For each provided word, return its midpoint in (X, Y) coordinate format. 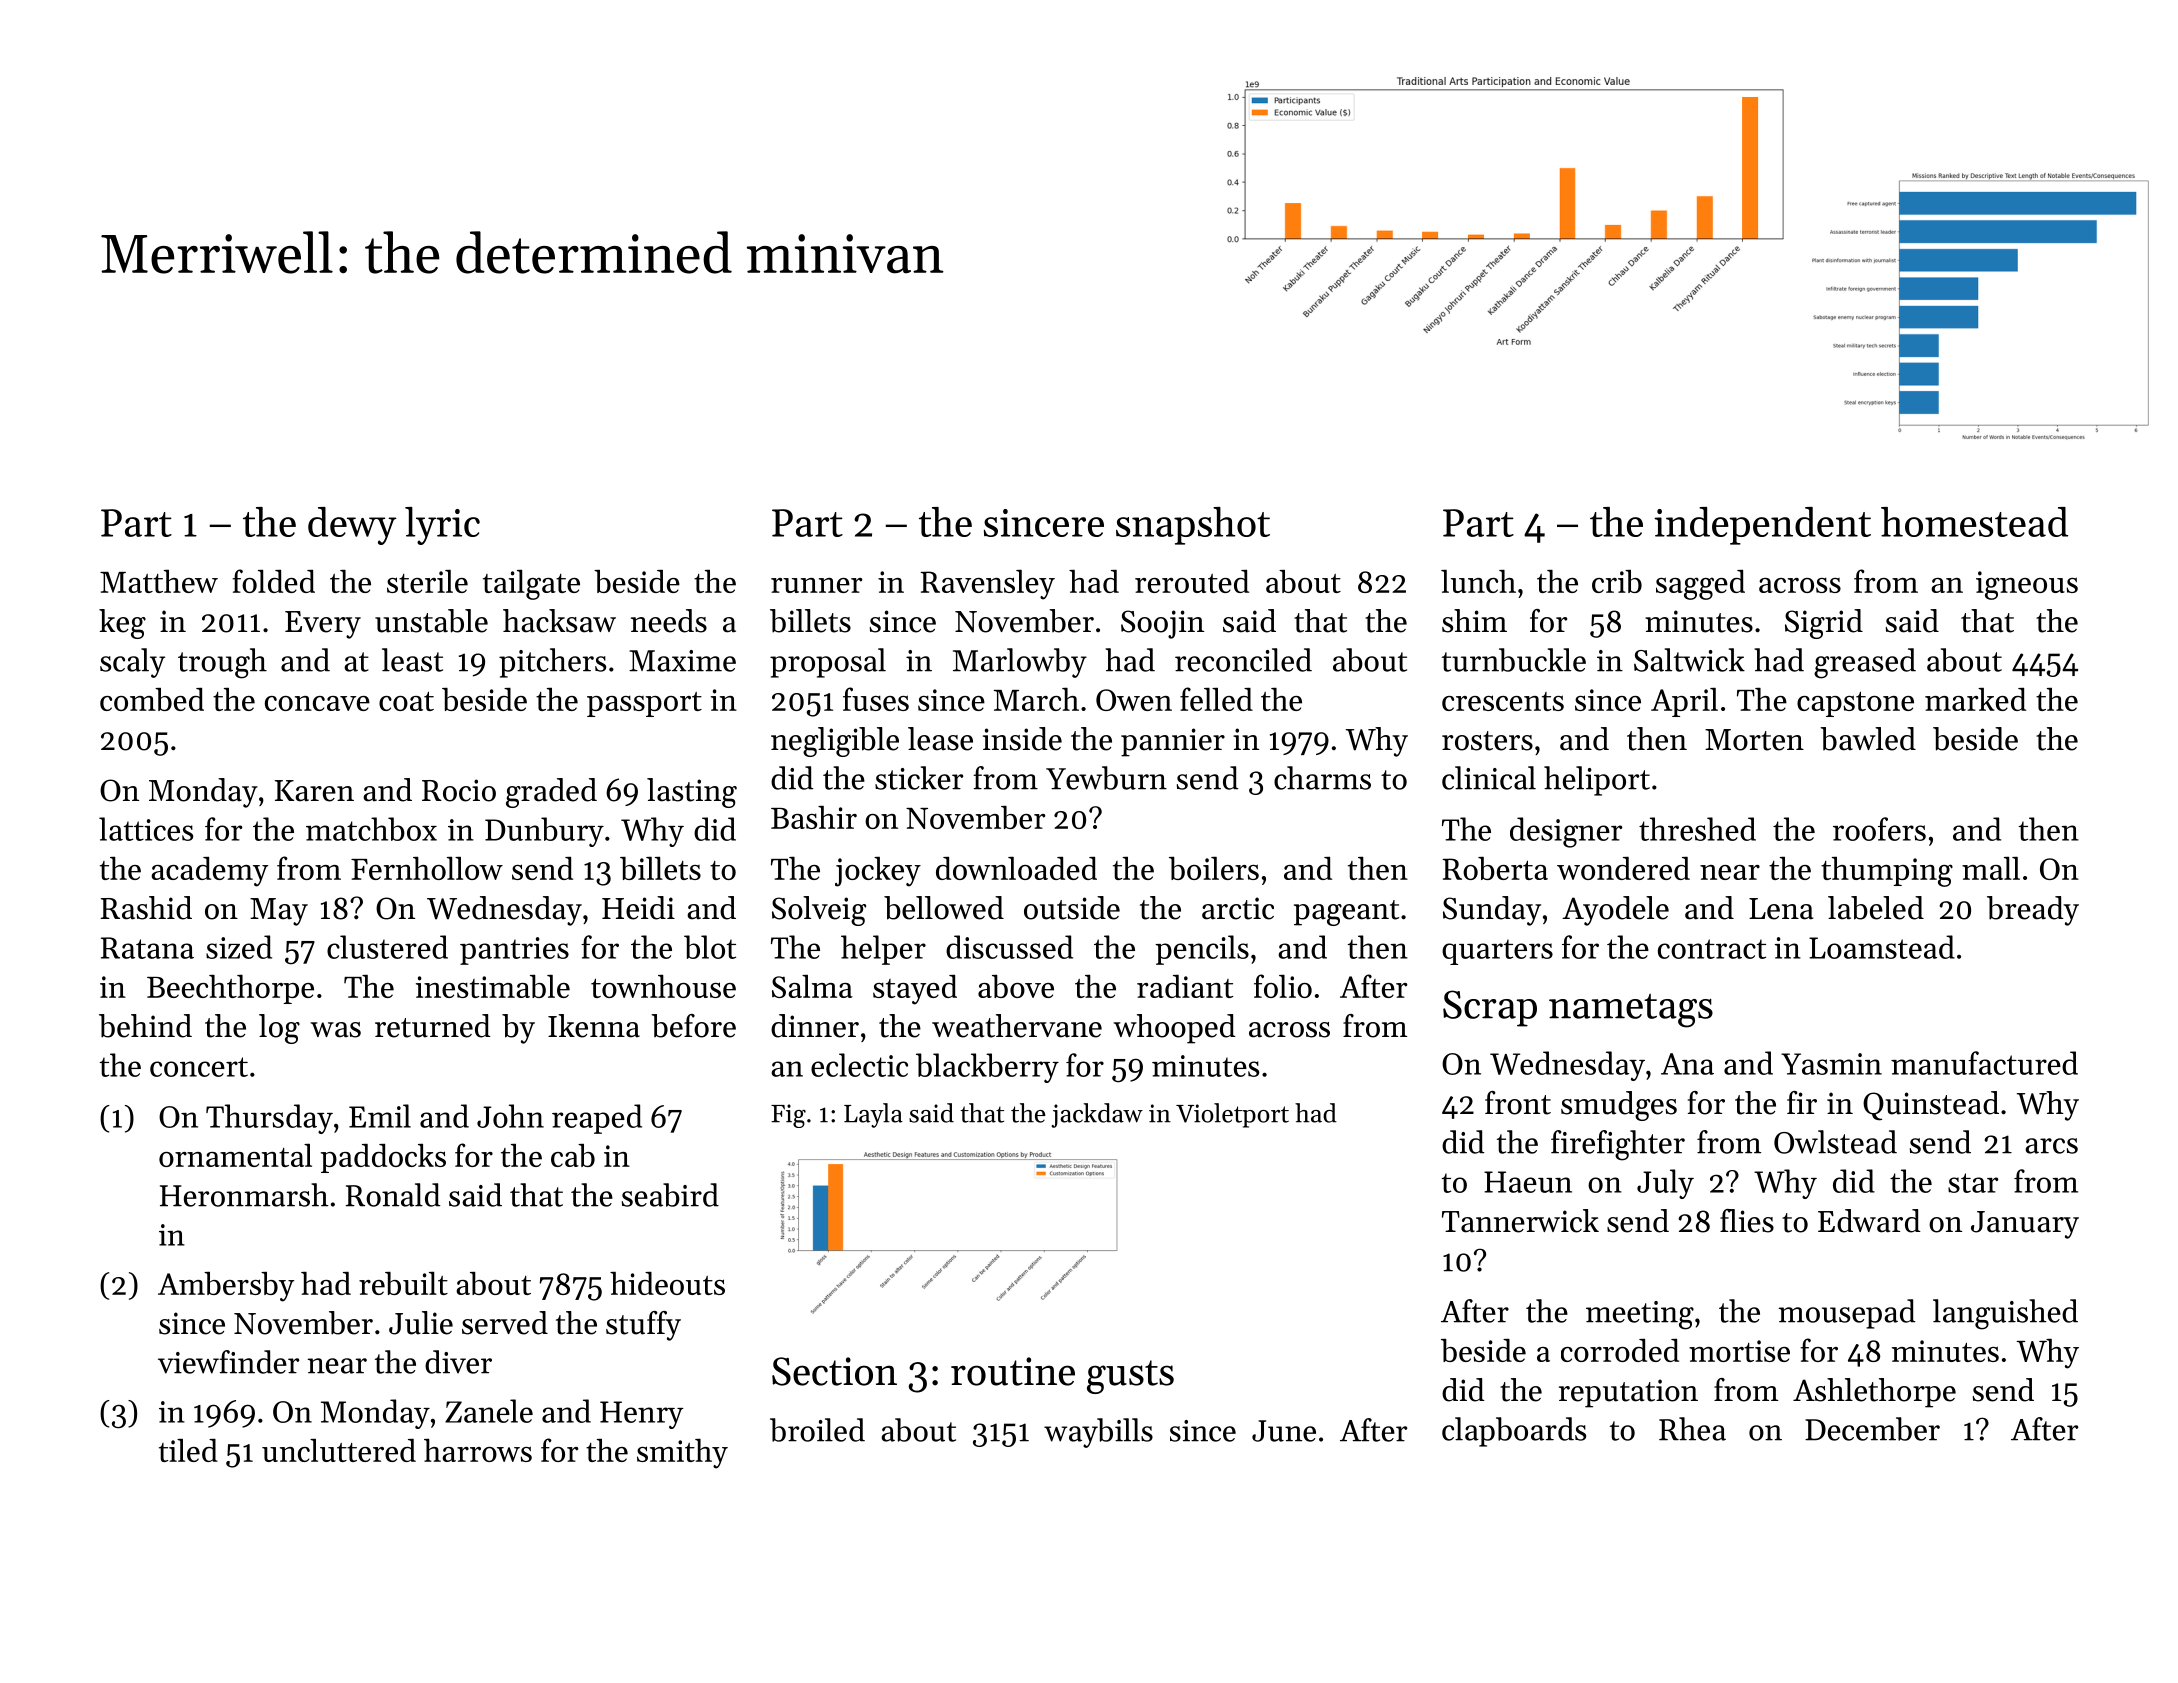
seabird (670, 1195)
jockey (878, 872)
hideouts (667, 1283)
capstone (1855, 704)
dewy (352, 526)
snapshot (1193, 526)
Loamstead (1882, 947)
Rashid (146, 908)
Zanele (489, 1411)
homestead (1974, 522)
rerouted (1192, 581)
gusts (1130, 1377)
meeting (1640, 1315)
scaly (132, 663)
